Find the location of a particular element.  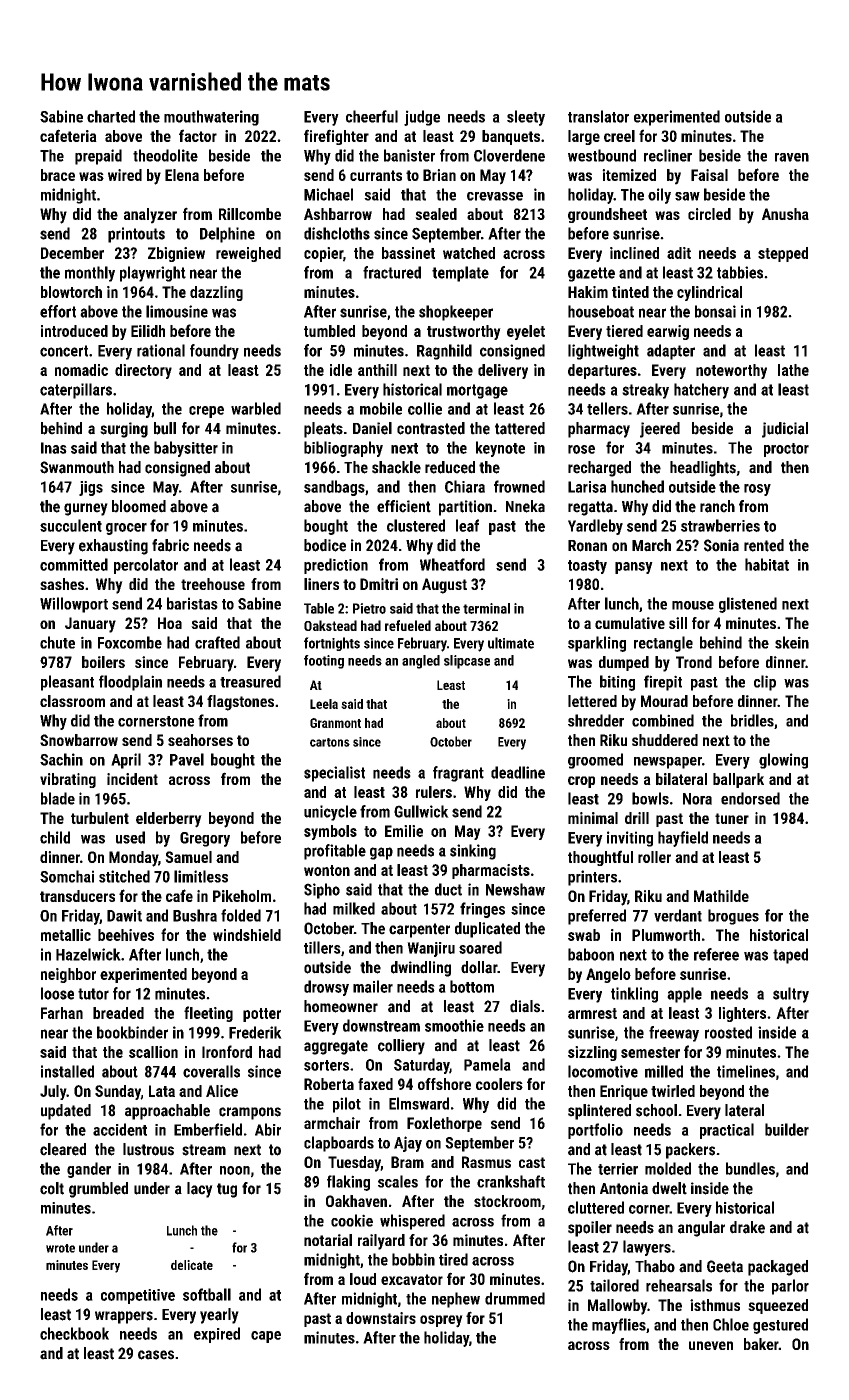

taped is located at coordinates (790, 956).
